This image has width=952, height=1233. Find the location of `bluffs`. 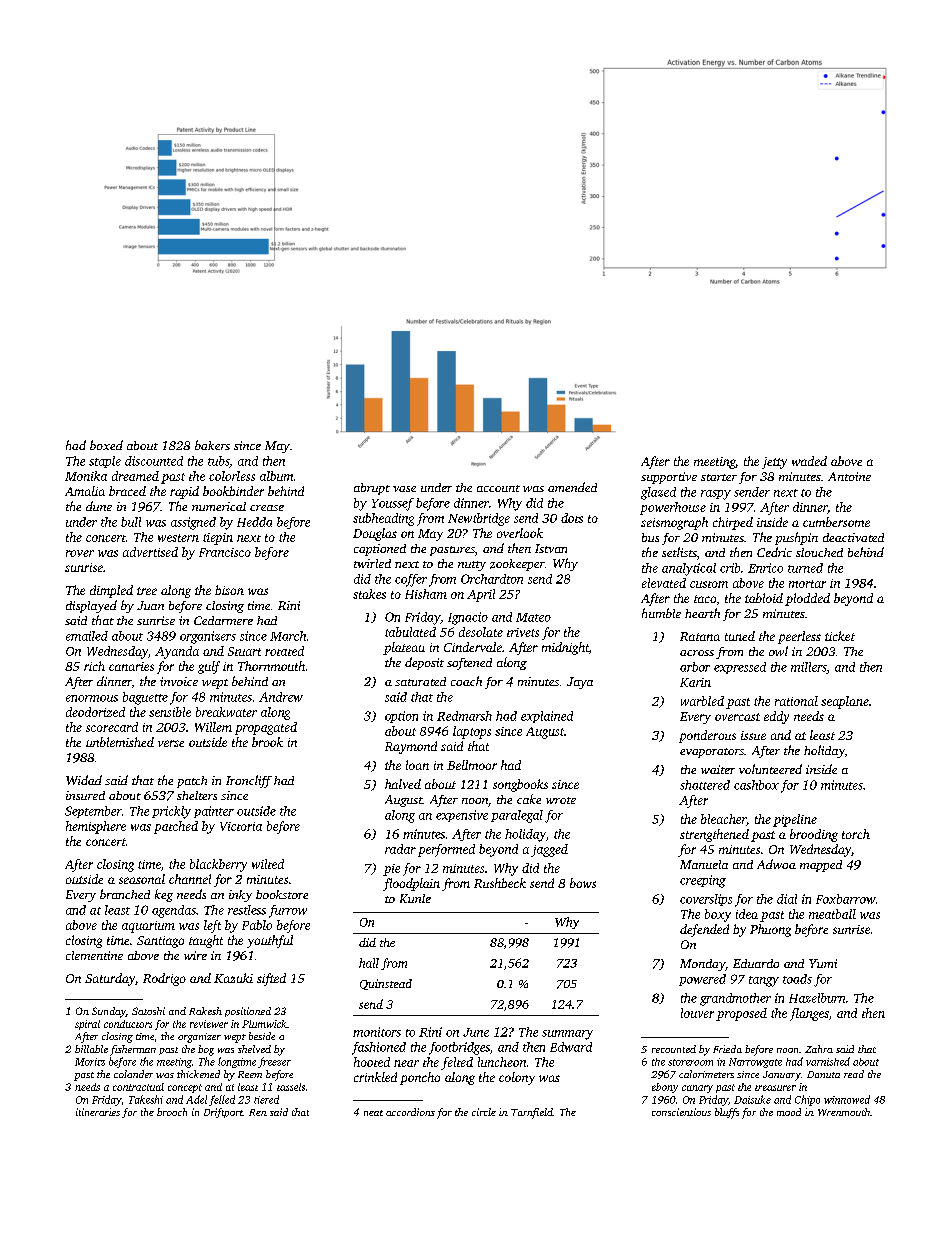

bluffs is located at coordinates (727, 1113).
